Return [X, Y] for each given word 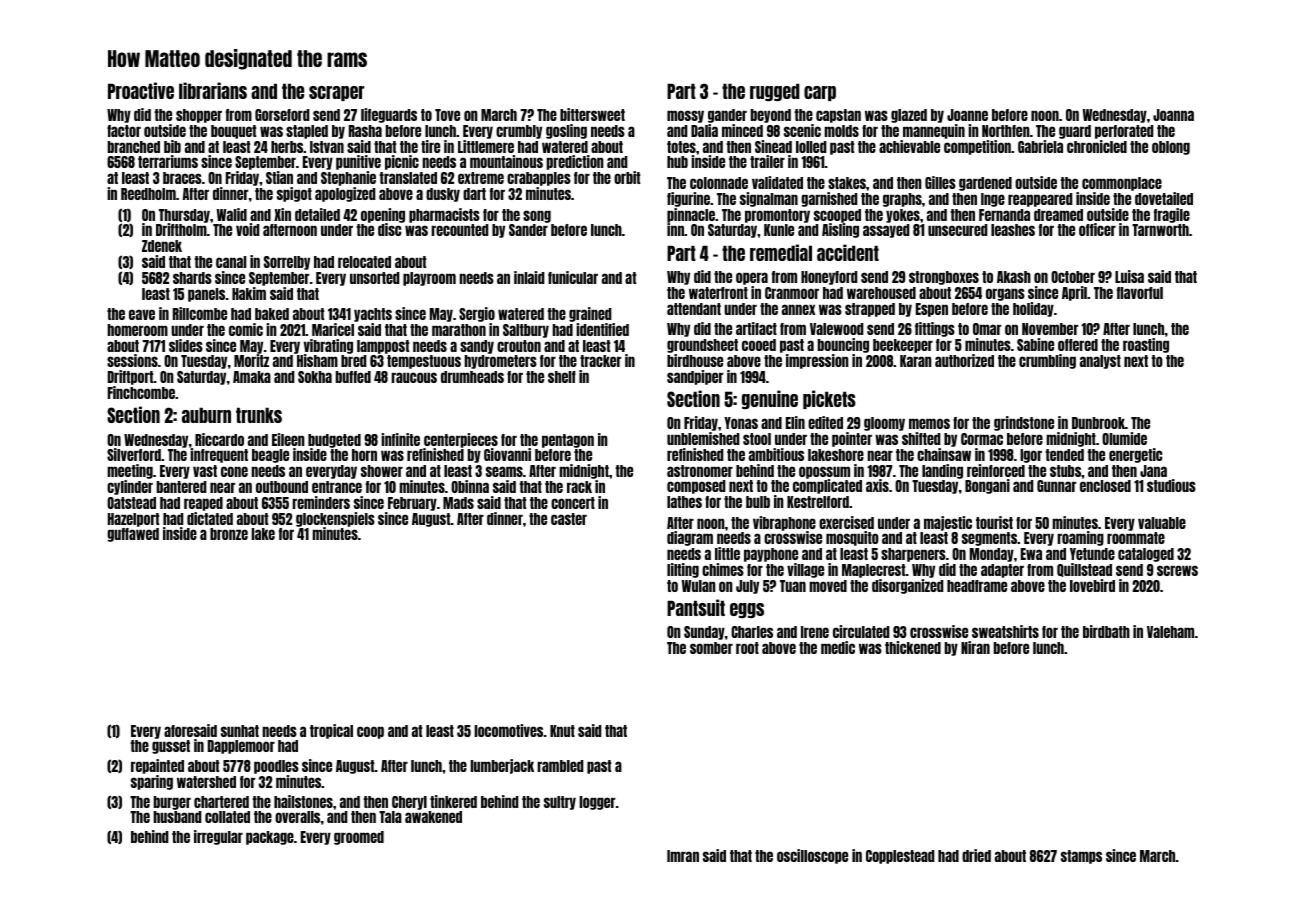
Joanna [1173, 115]
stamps [1081, 857]
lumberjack [502, 766]
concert [573, 503]
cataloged [1146, 555]
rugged [775, 92]
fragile [1172, 215]
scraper [337, 93]
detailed [317, 214]
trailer [767, 161]
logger [597, 803]
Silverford [134, 454]
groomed [359, 838]
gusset [171, 747]
